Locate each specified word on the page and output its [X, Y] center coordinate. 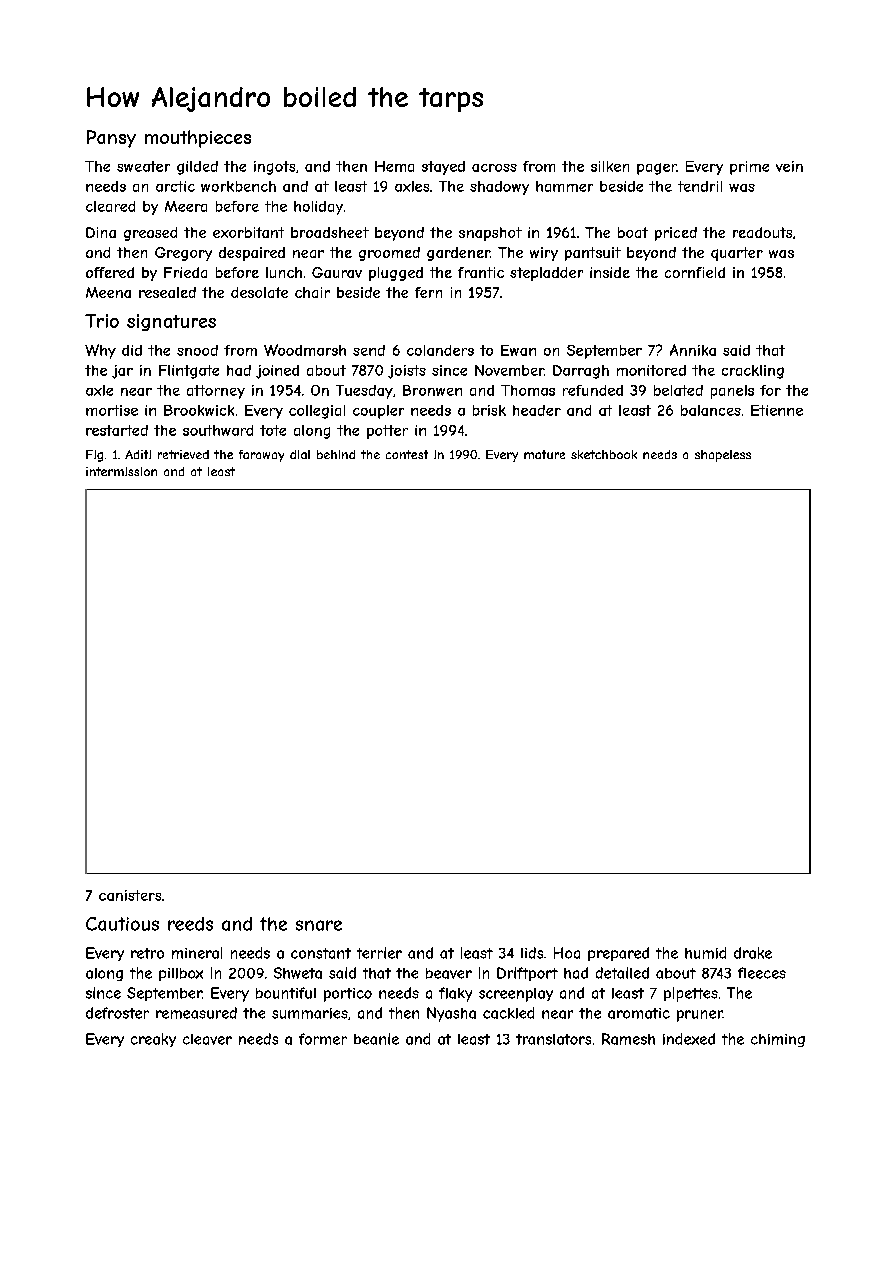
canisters [130, 895]
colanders [440, 350]
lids [532, 953]
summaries [310, 1013]
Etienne [777, 410]
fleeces [762, 973]
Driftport [527, 974]
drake [753, 953]
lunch [284, 272]
